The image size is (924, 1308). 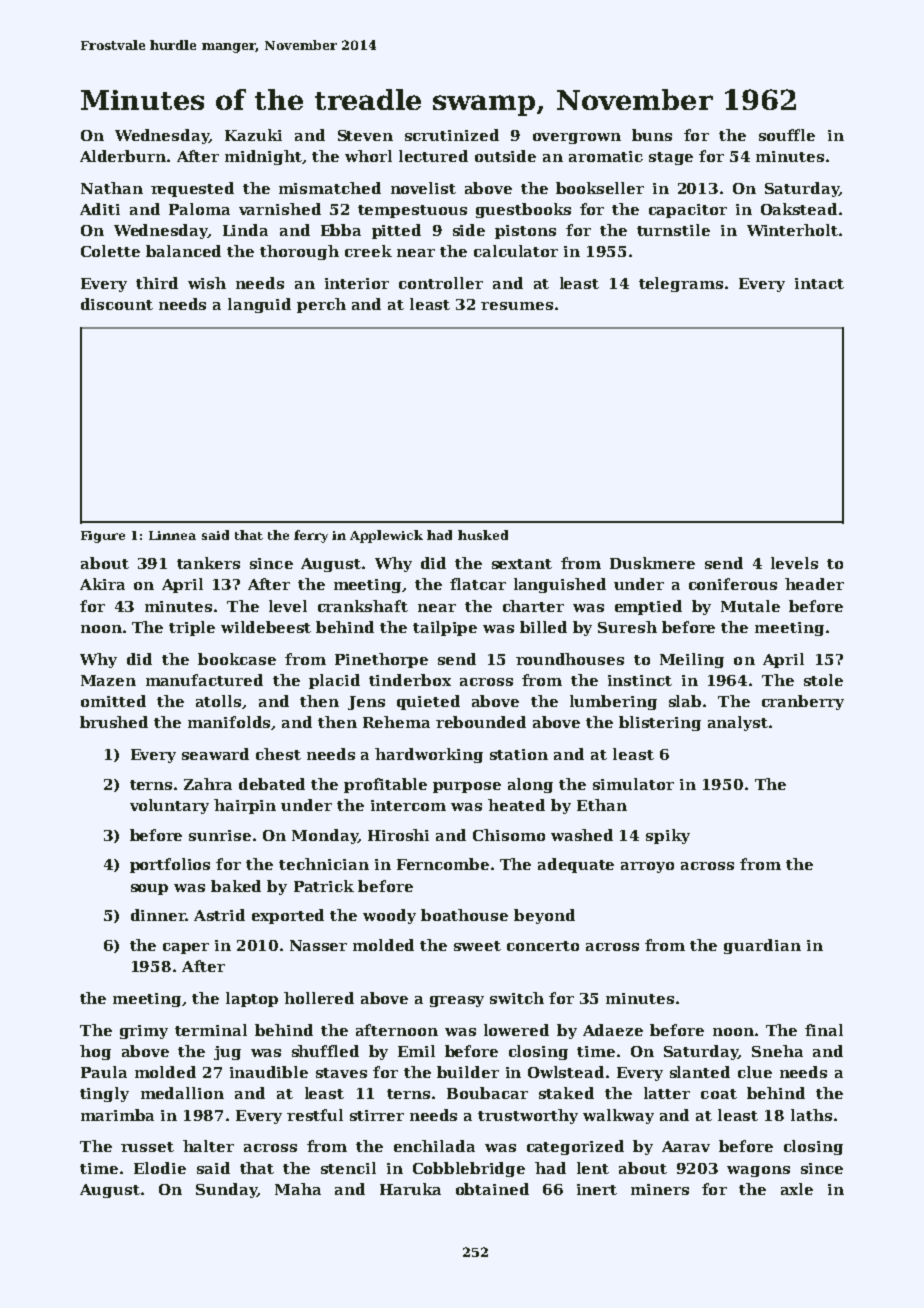 What do you see at coordinates (192, 189) in the screenshot?
I see `requested` at bounding box center [192, 189].
